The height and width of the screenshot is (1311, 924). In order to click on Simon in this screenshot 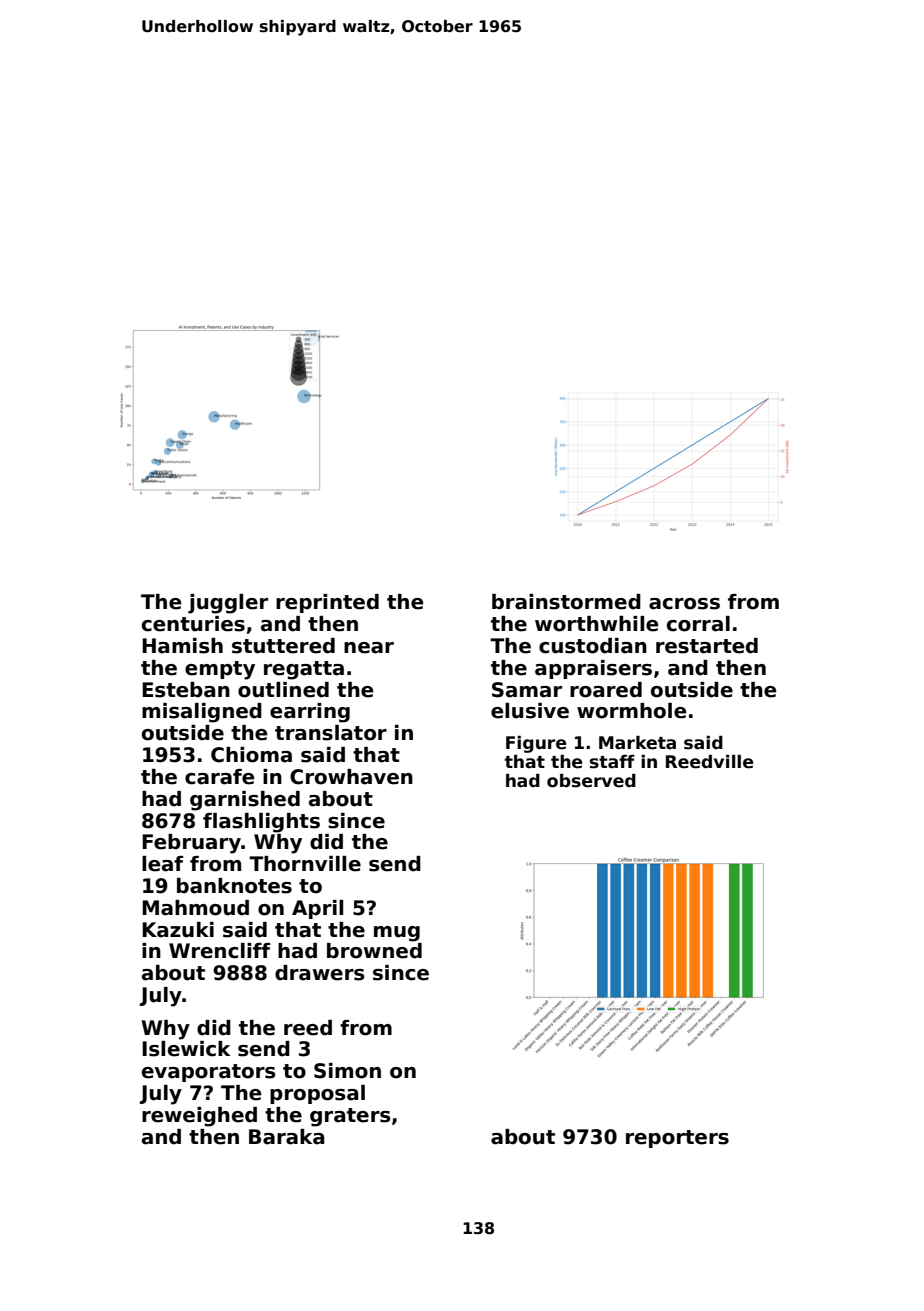, I will do `click(347, 1071)`.
